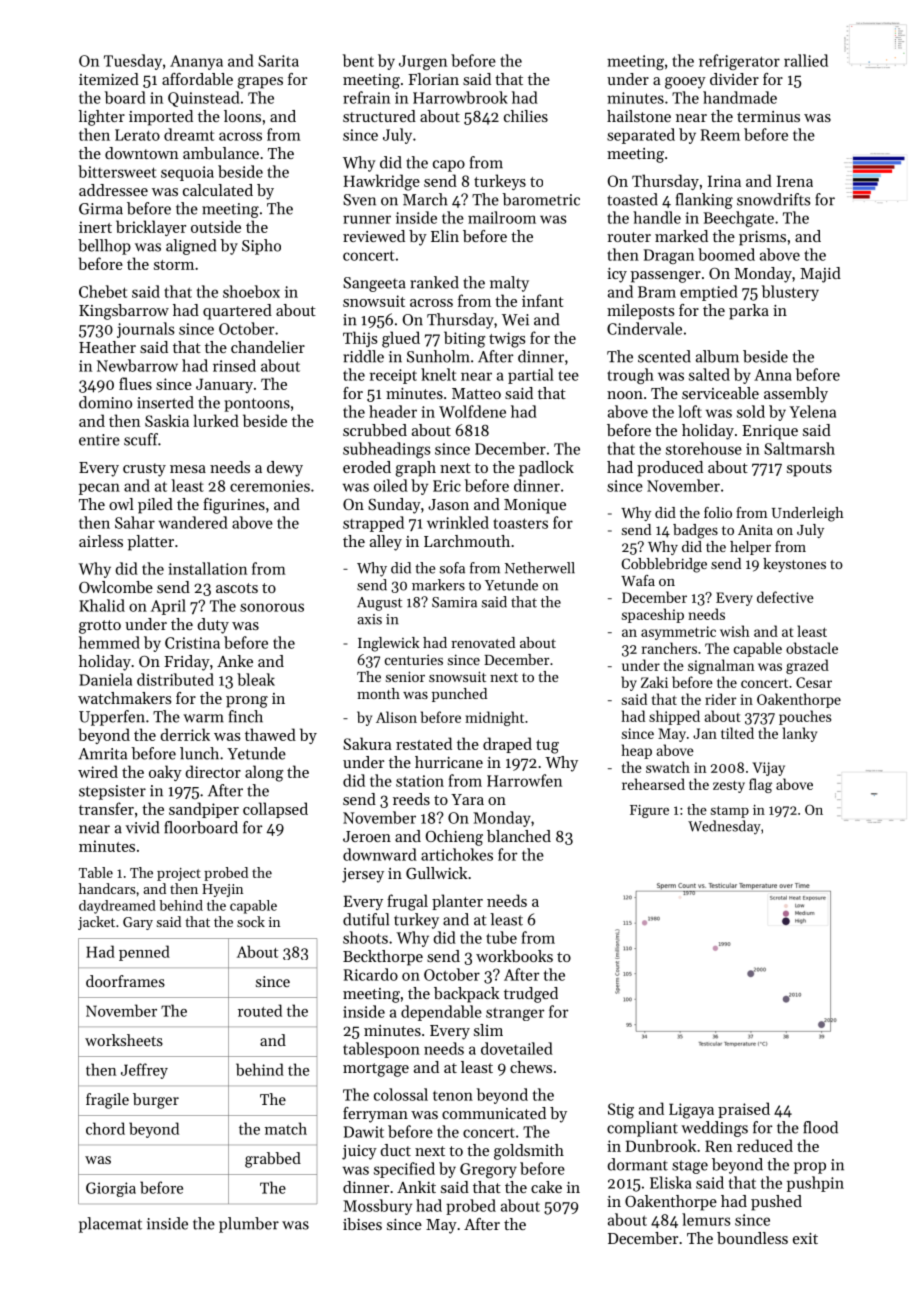  Describe the element at coordinates (273, 1160) in the image. I see `grabbed` at that location.
